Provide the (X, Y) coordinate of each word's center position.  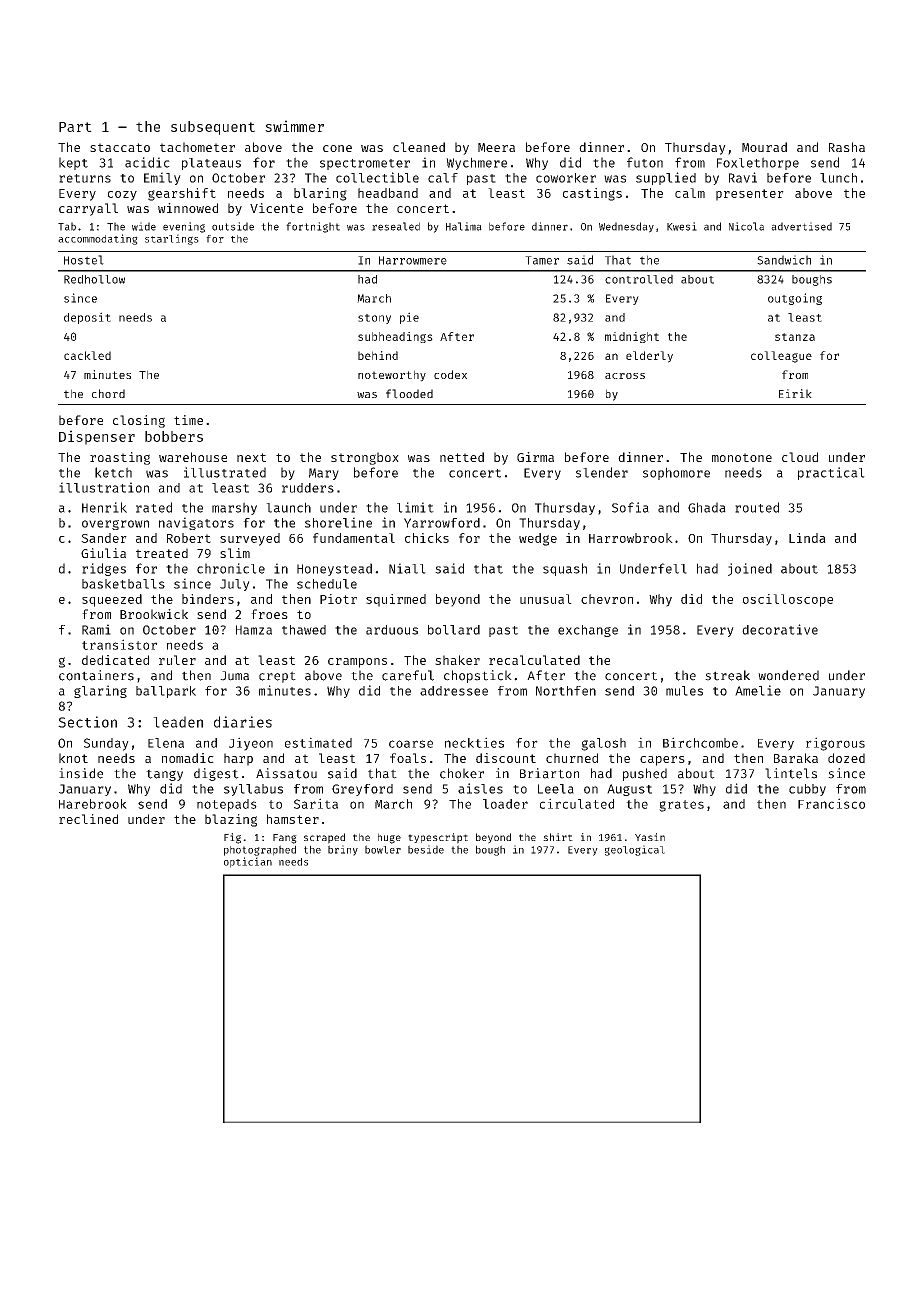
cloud (800, 457)
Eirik (795, 393)
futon (645, 162)
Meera (496, 147)
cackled (87, 355)
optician (248, 862)
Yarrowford (442, 523)
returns (85, 178)
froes (269, 614)
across (625, 376)
